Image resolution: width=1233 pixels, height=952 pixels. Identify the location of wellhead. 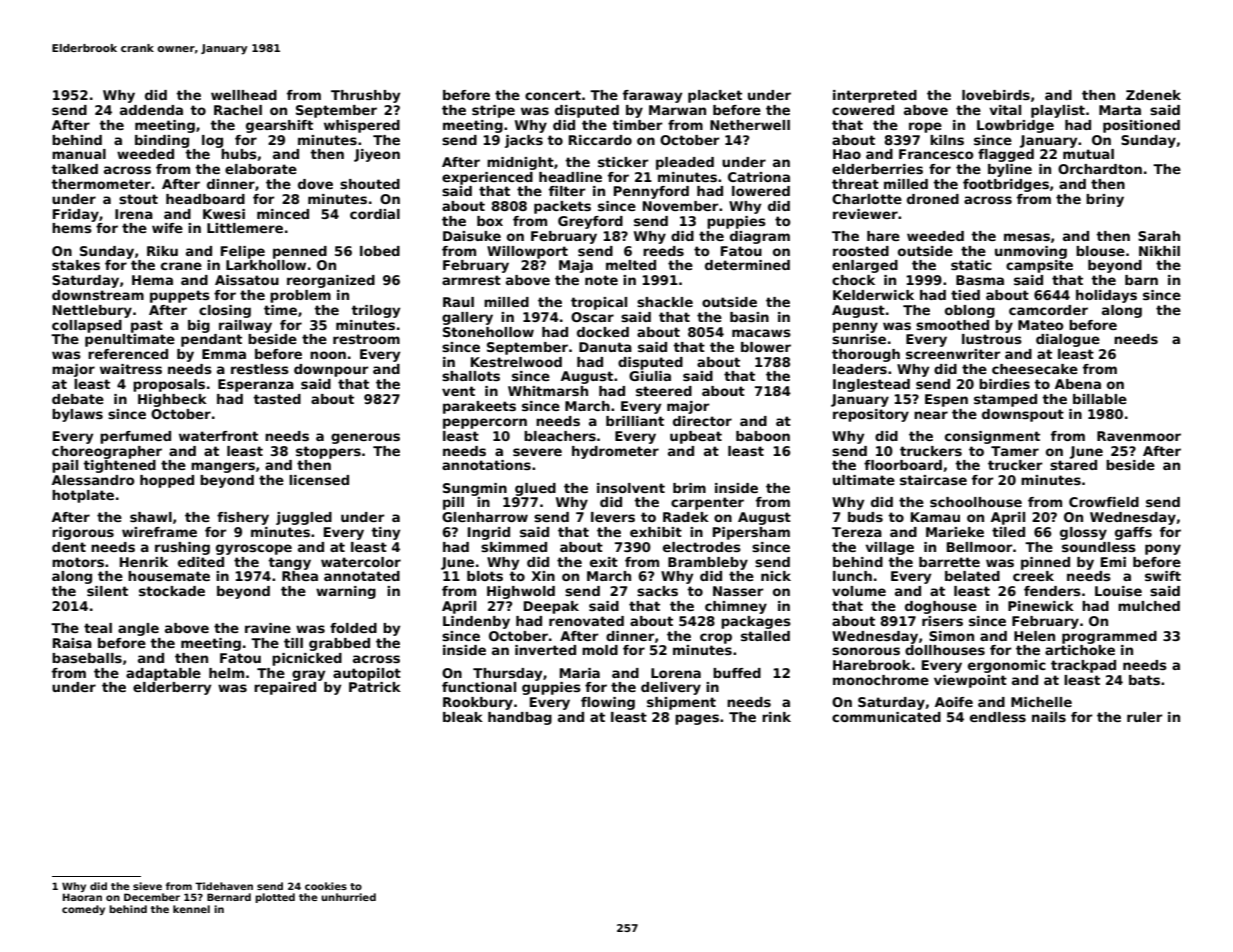
(244, 95).
